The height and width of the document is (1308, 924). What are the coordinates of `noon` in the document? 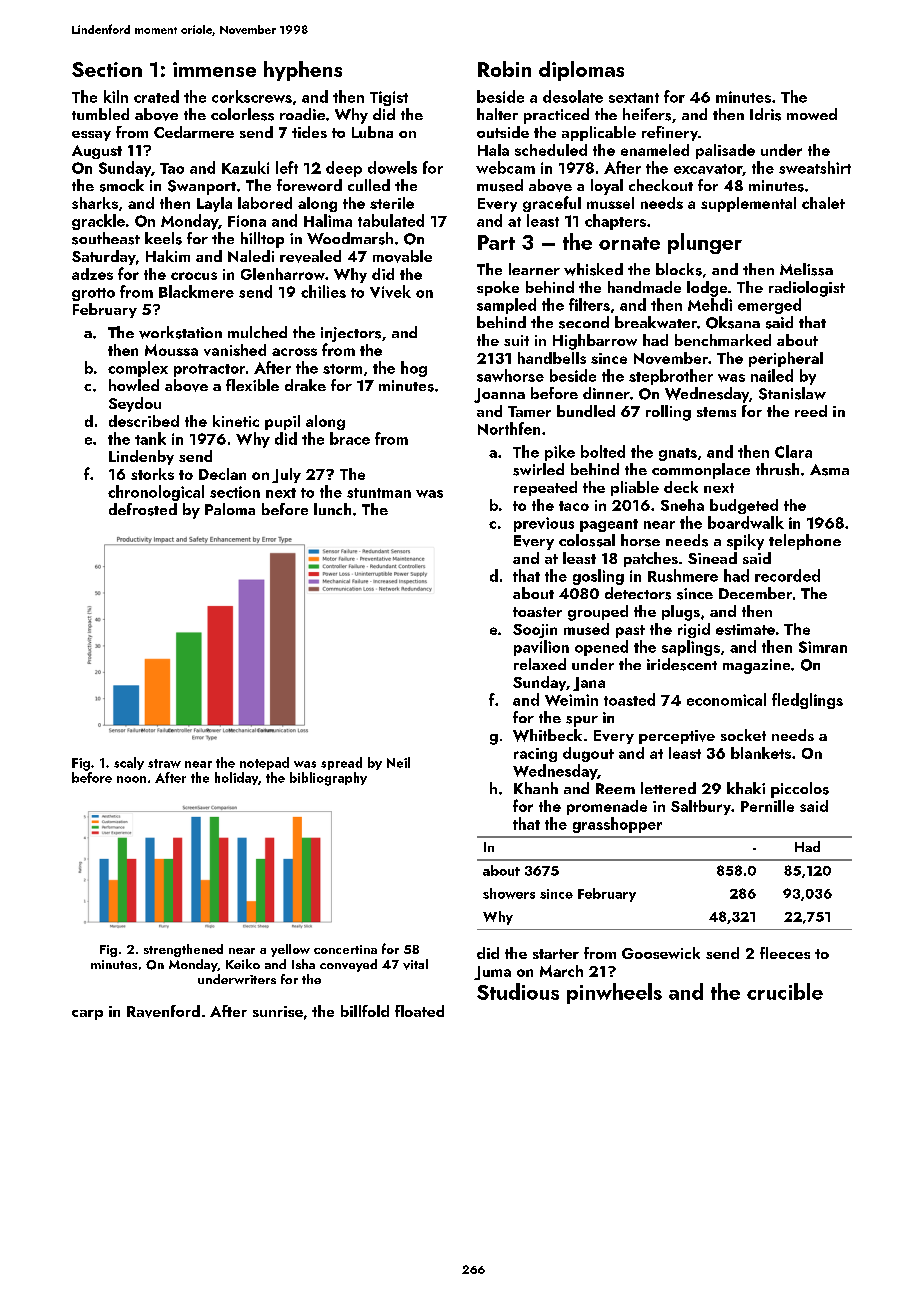 It's located at (131, 779).
